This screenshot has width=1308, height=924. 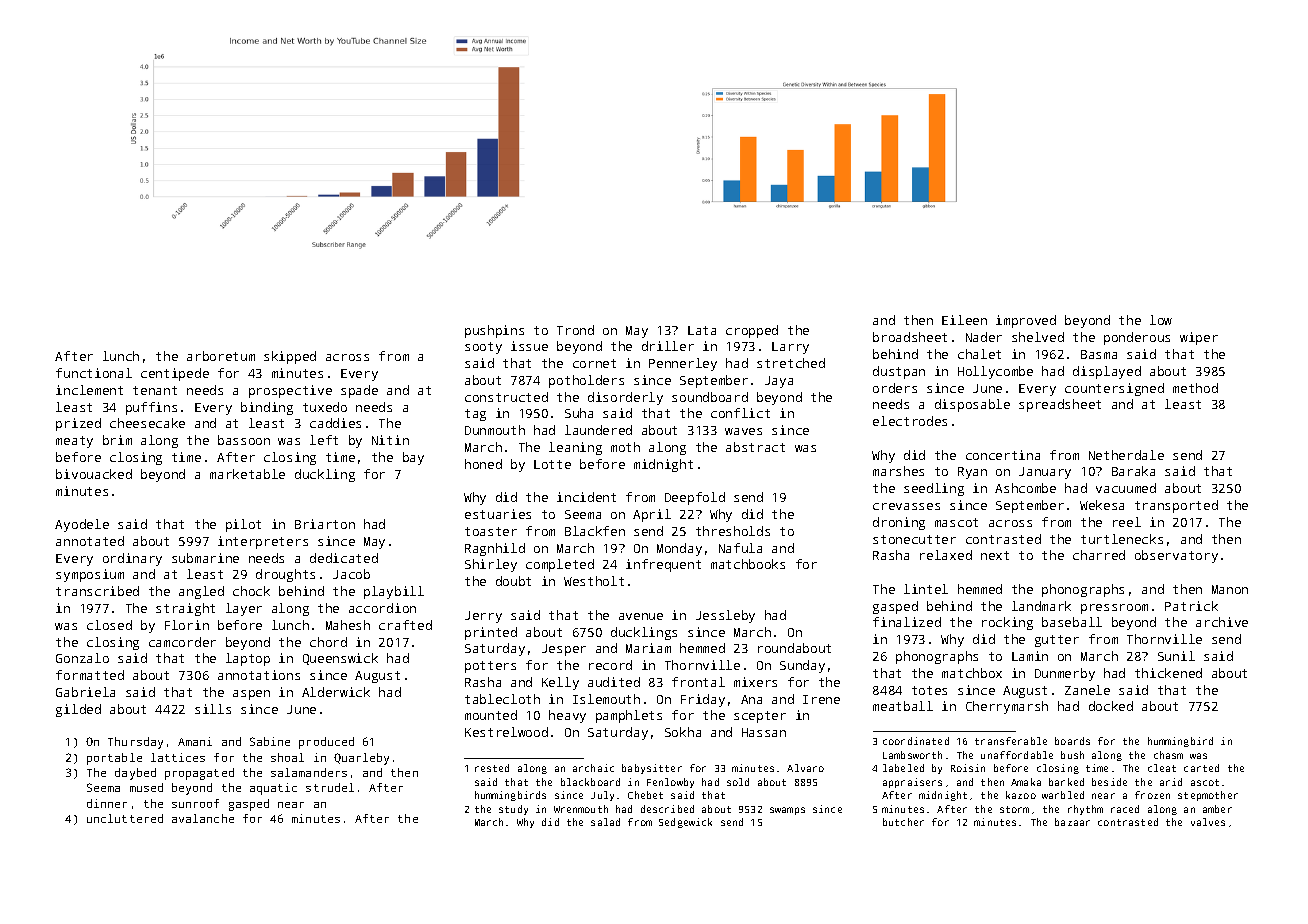 What do you see at coordinates (506, 732) in the screenshot?
I see `Kestrelwood` at bounding box center [506, 732].
